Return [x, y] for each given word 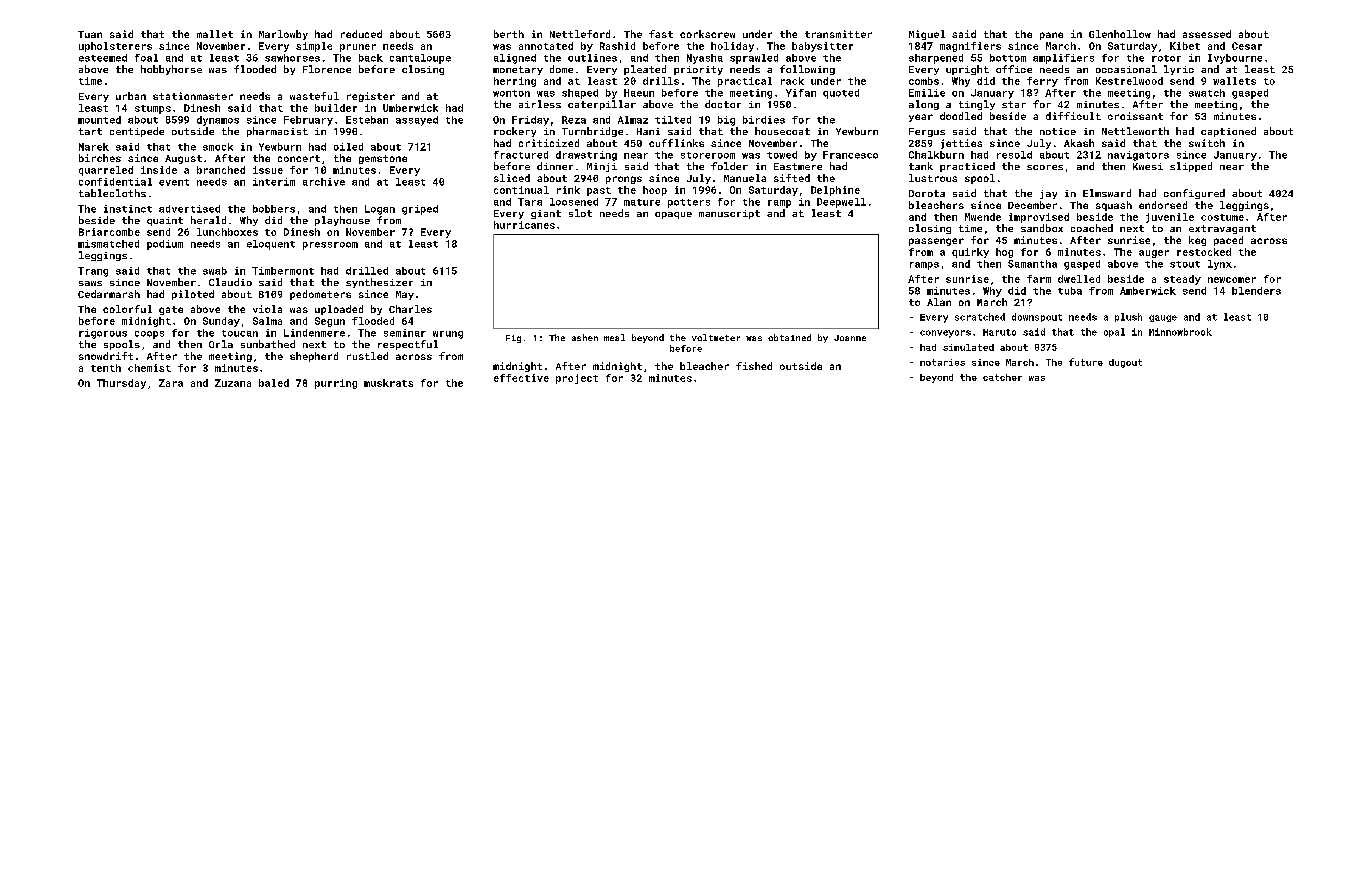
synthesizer [379, 283]
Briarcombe [109, 232]
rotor [1166, 58]
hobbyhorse [171, 70]
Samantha [1032, 264]
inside [159, 170]
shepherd [314, 357]
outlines [592, 58]
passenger [936, 242]
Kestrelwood [1129, 81]
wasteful [314, 96]
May [405, 295]
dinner [555, 166]
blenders [1256, 291]
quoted [841, 94]
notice [1058, 131]
